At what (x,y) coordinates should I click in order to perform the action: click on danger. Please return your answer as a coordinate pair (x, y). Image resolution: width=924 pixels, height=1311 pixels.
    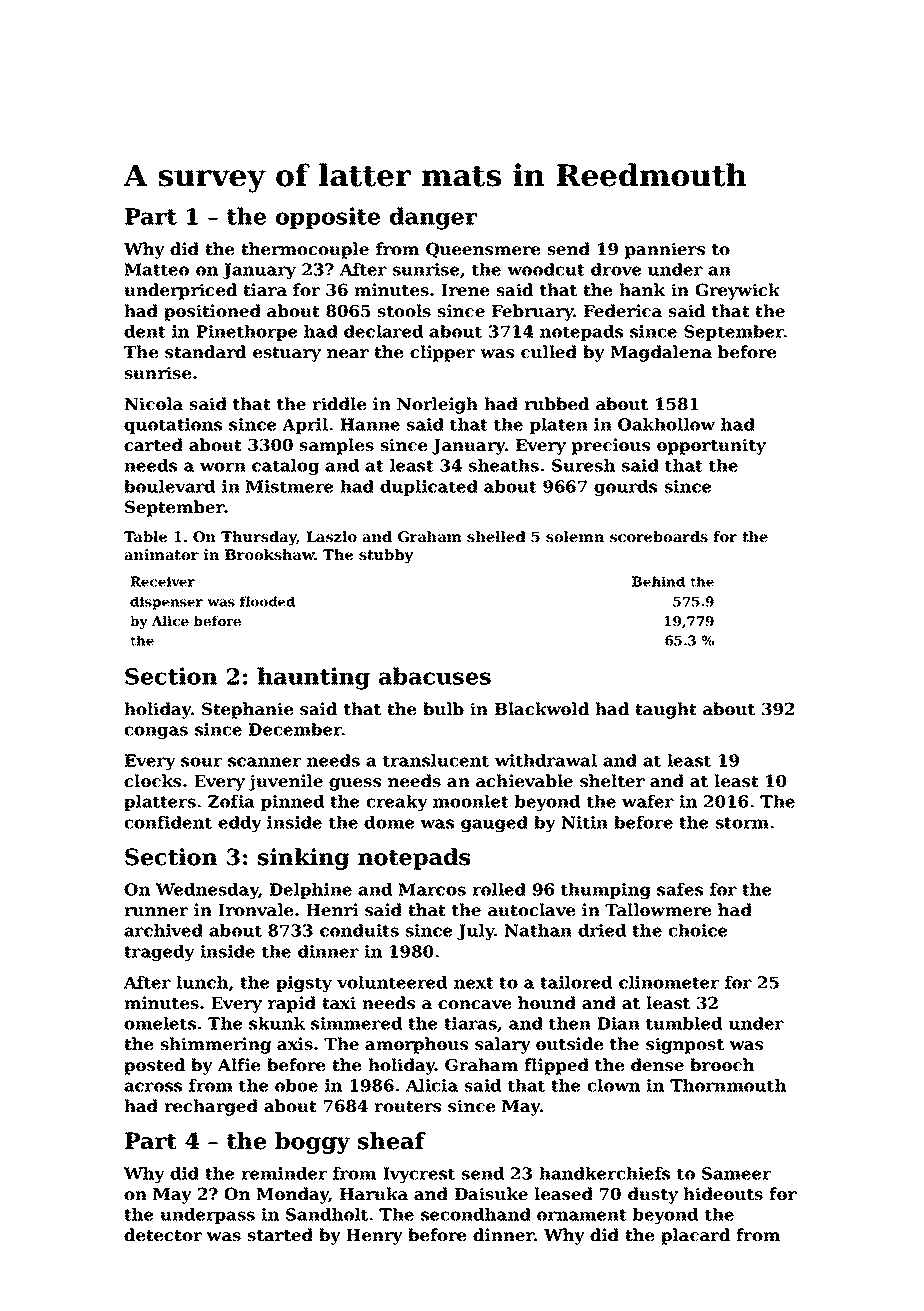
    Looking at the image, I should click on (433, 218).
